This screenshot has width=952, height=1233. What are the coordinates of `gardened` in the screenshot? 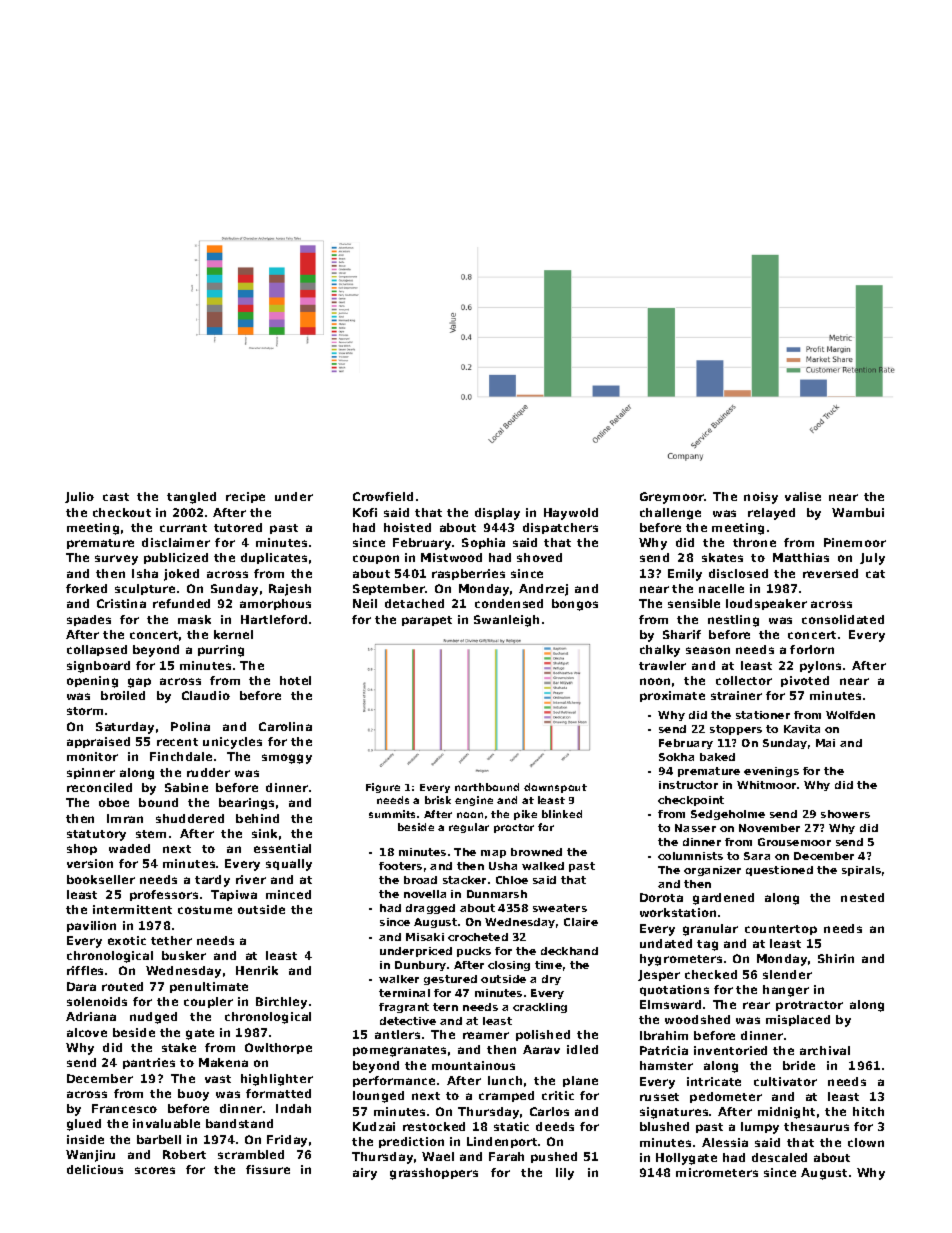 It's located at (723, 899).
